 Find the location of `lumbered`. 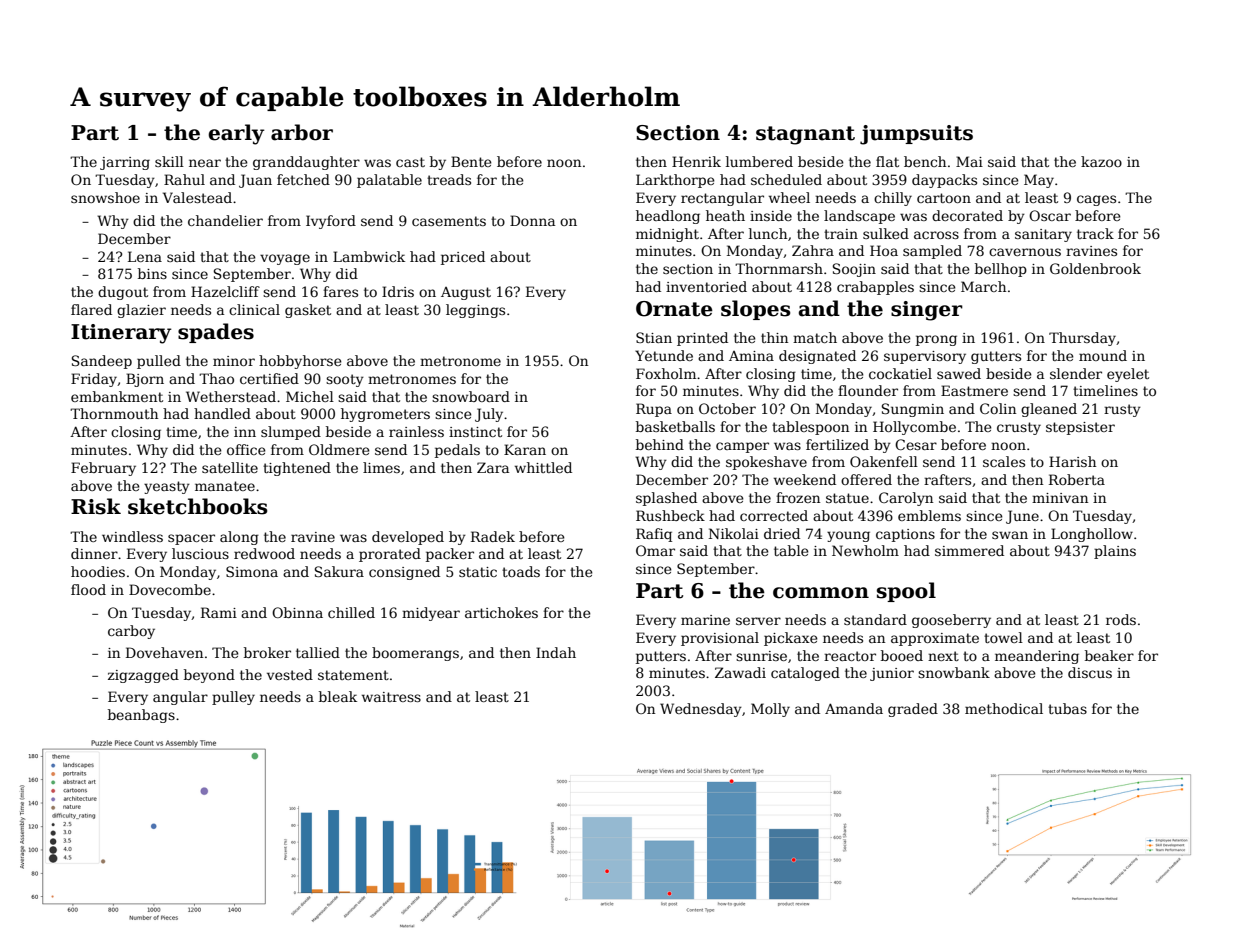

lumbered is located at coordinates (759, 161).
